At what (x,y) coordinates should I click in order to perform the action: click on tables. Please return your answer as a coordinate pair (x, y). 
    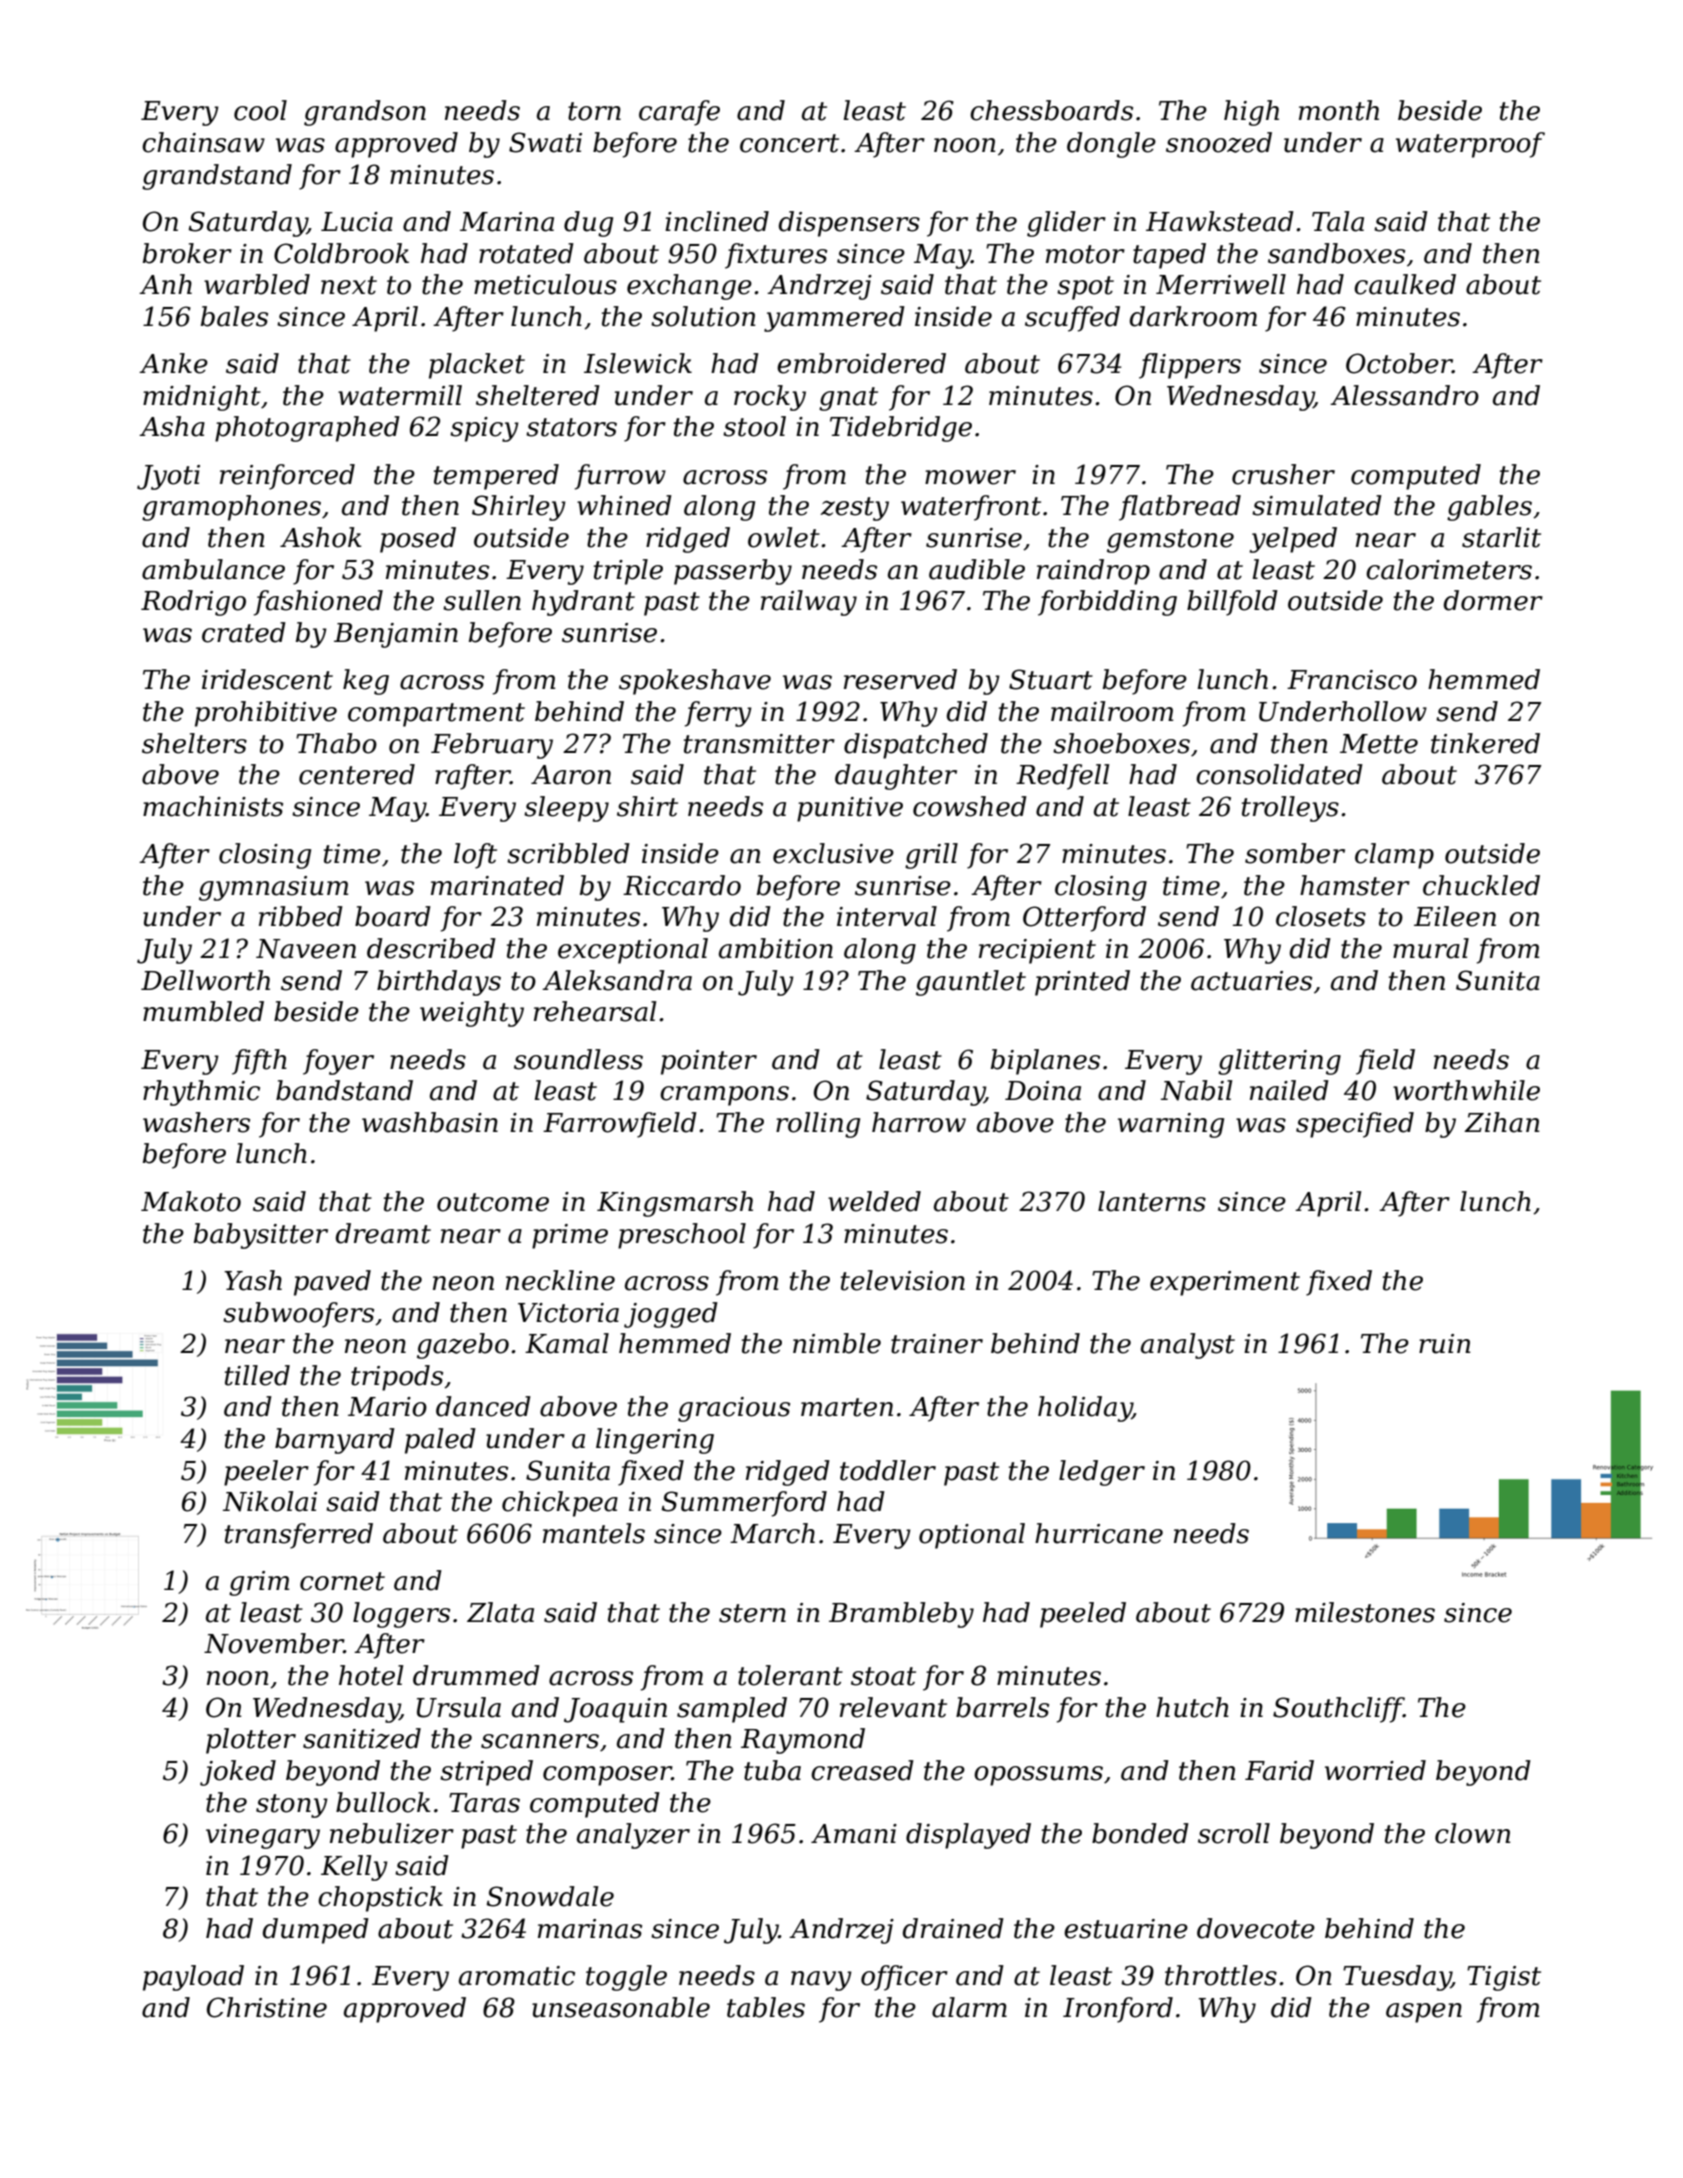
    Looking at the image, I should click on (766, 2007).
